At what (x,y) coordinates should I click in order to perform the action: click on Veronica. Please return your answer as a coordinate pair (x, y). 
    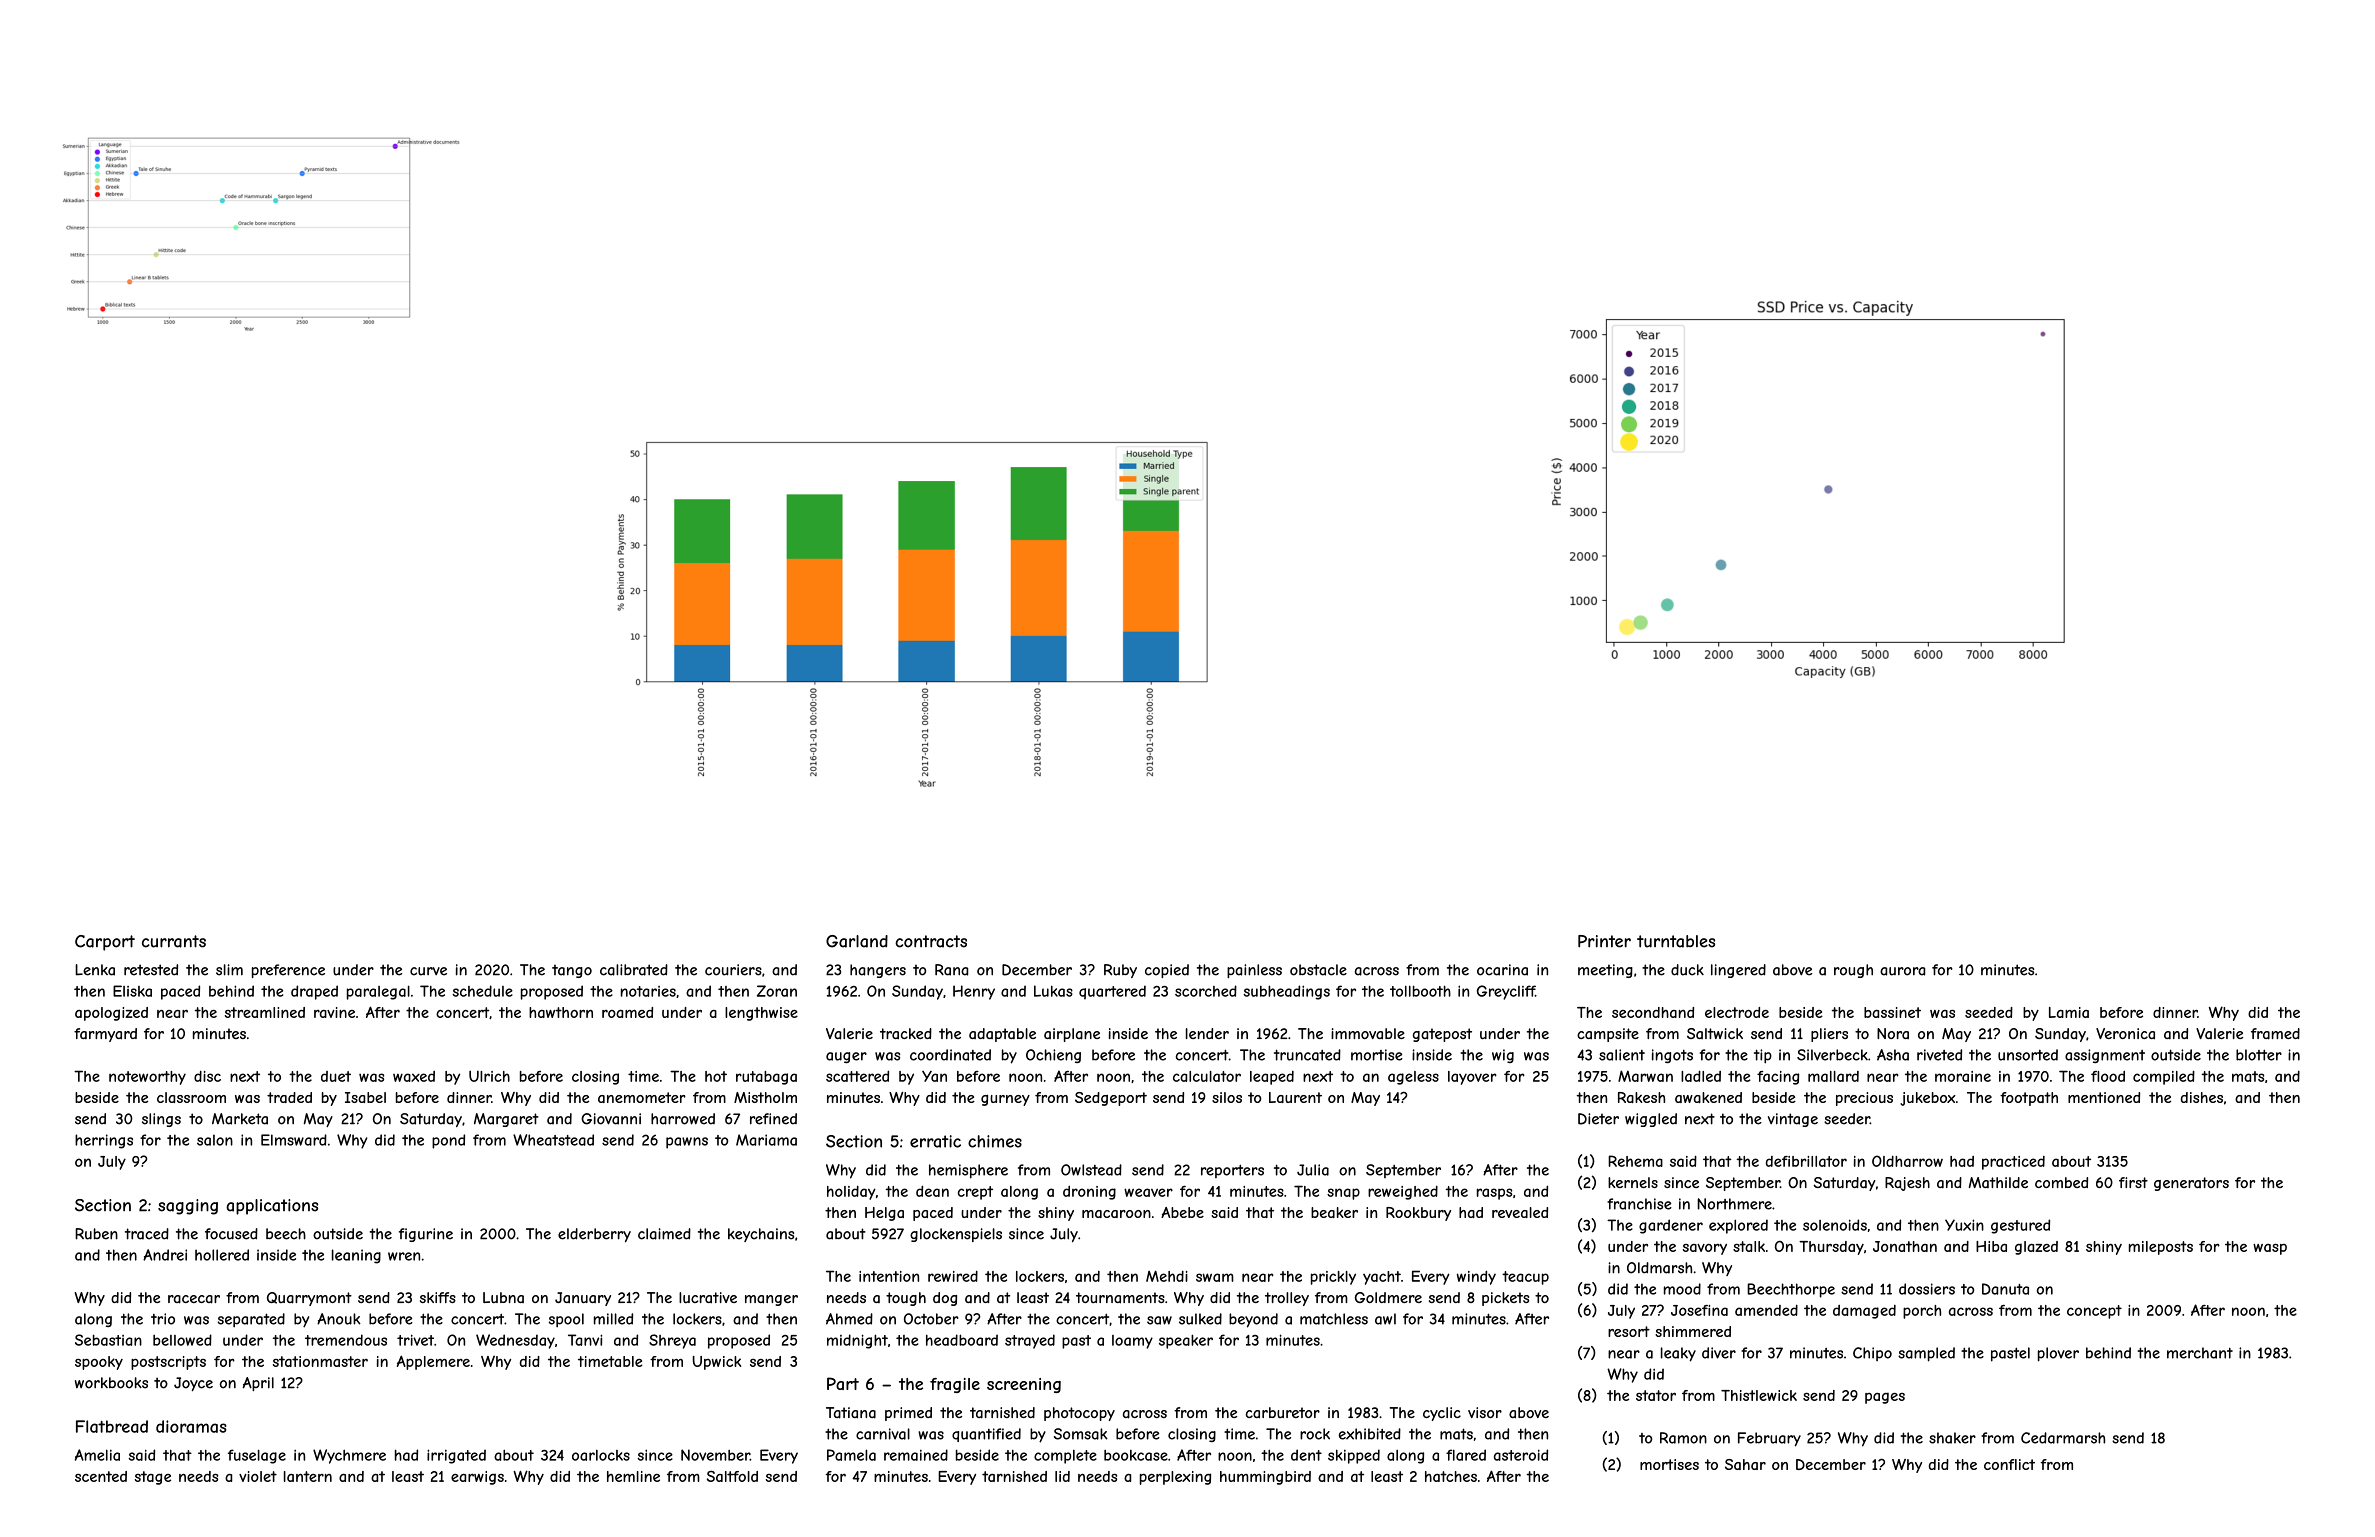
    Looking at the image, I should click on (2125, 1034).
